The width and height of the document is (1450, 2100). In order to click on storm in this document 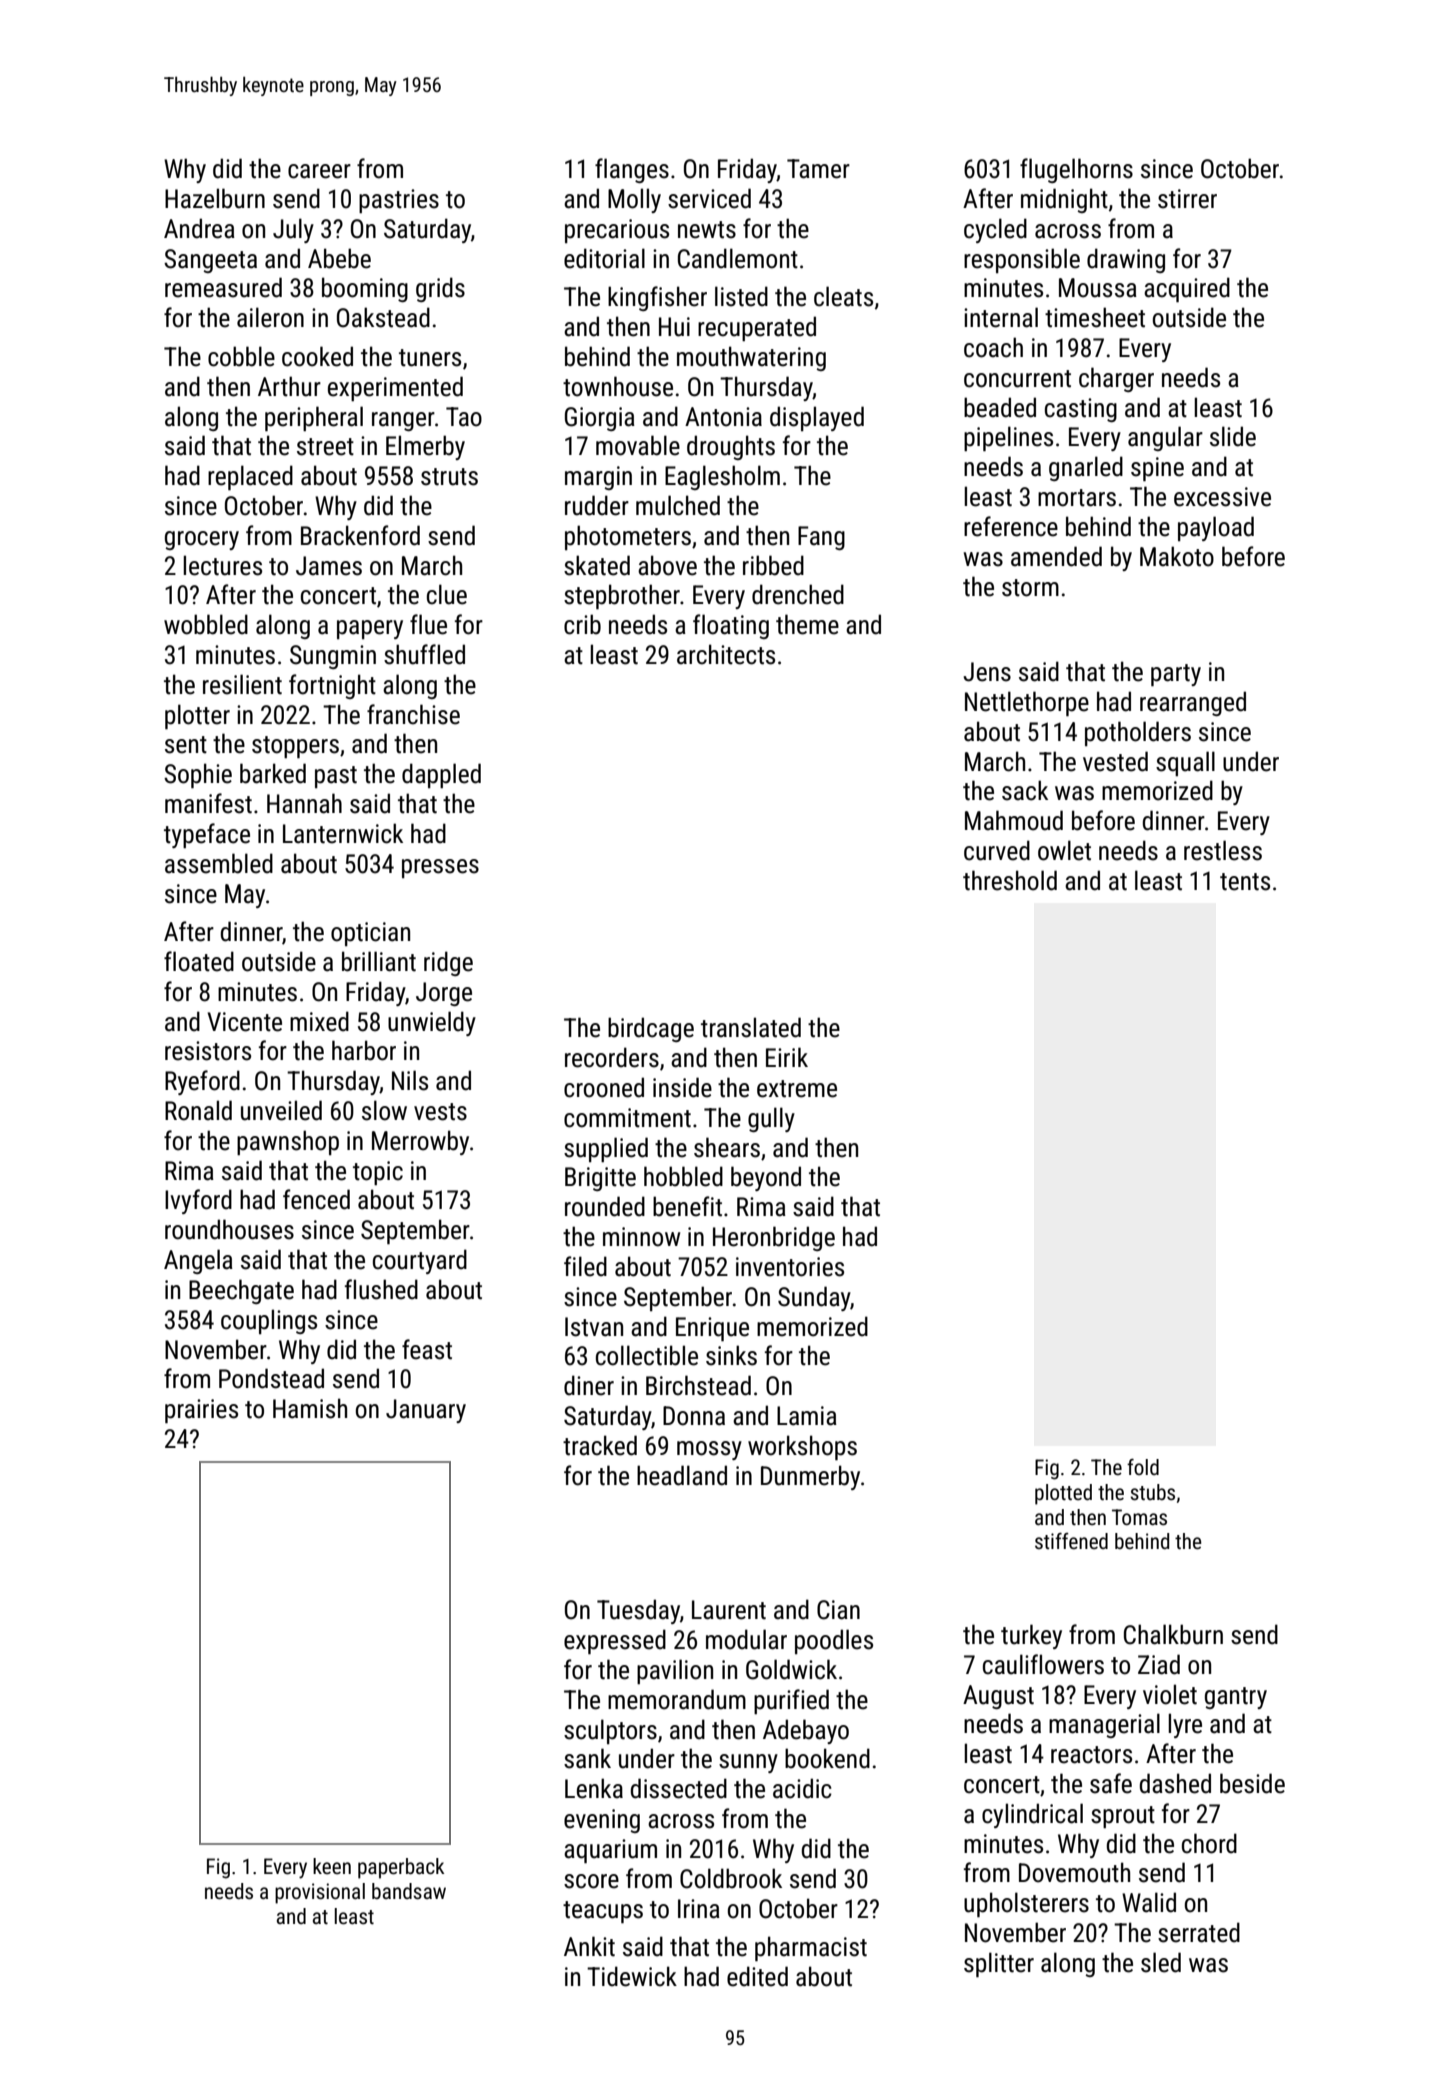, I will do `click(1030, 588)`.
